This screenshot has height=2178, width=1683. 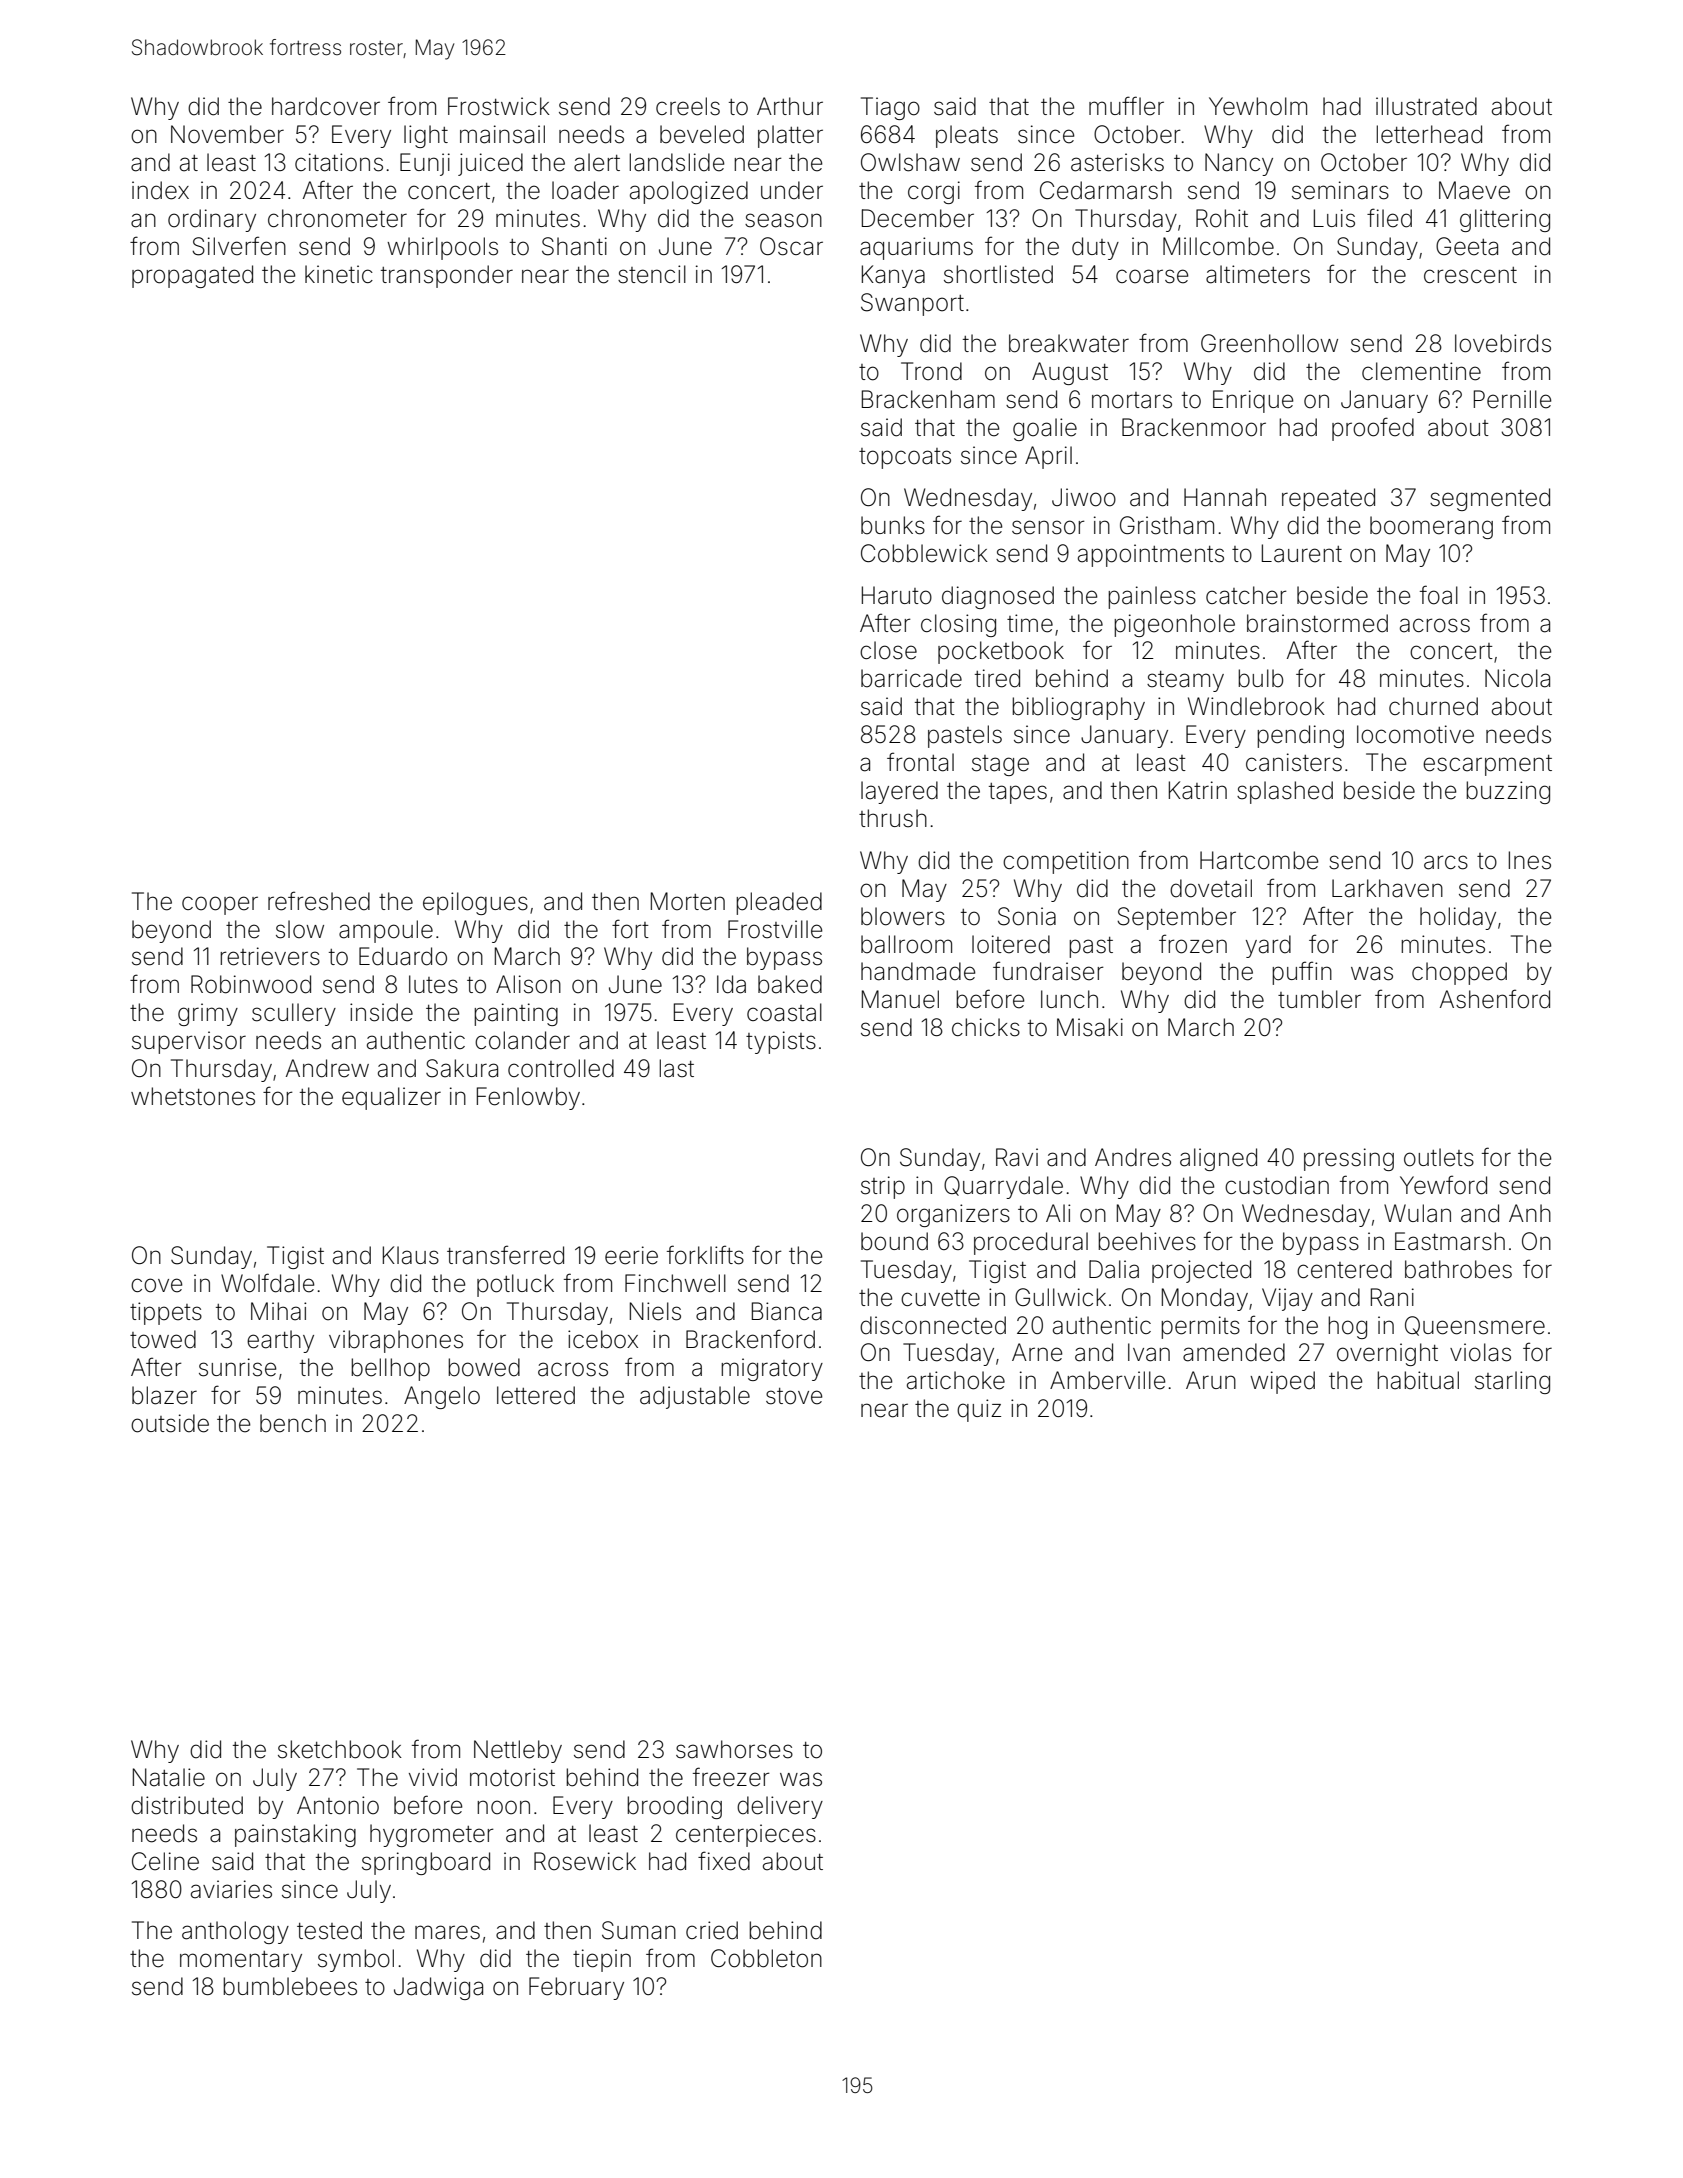 What do you see at coordinates (411, 1255) in the screenshot?
I see `Klaus` at bounding box center [411, 1255].
